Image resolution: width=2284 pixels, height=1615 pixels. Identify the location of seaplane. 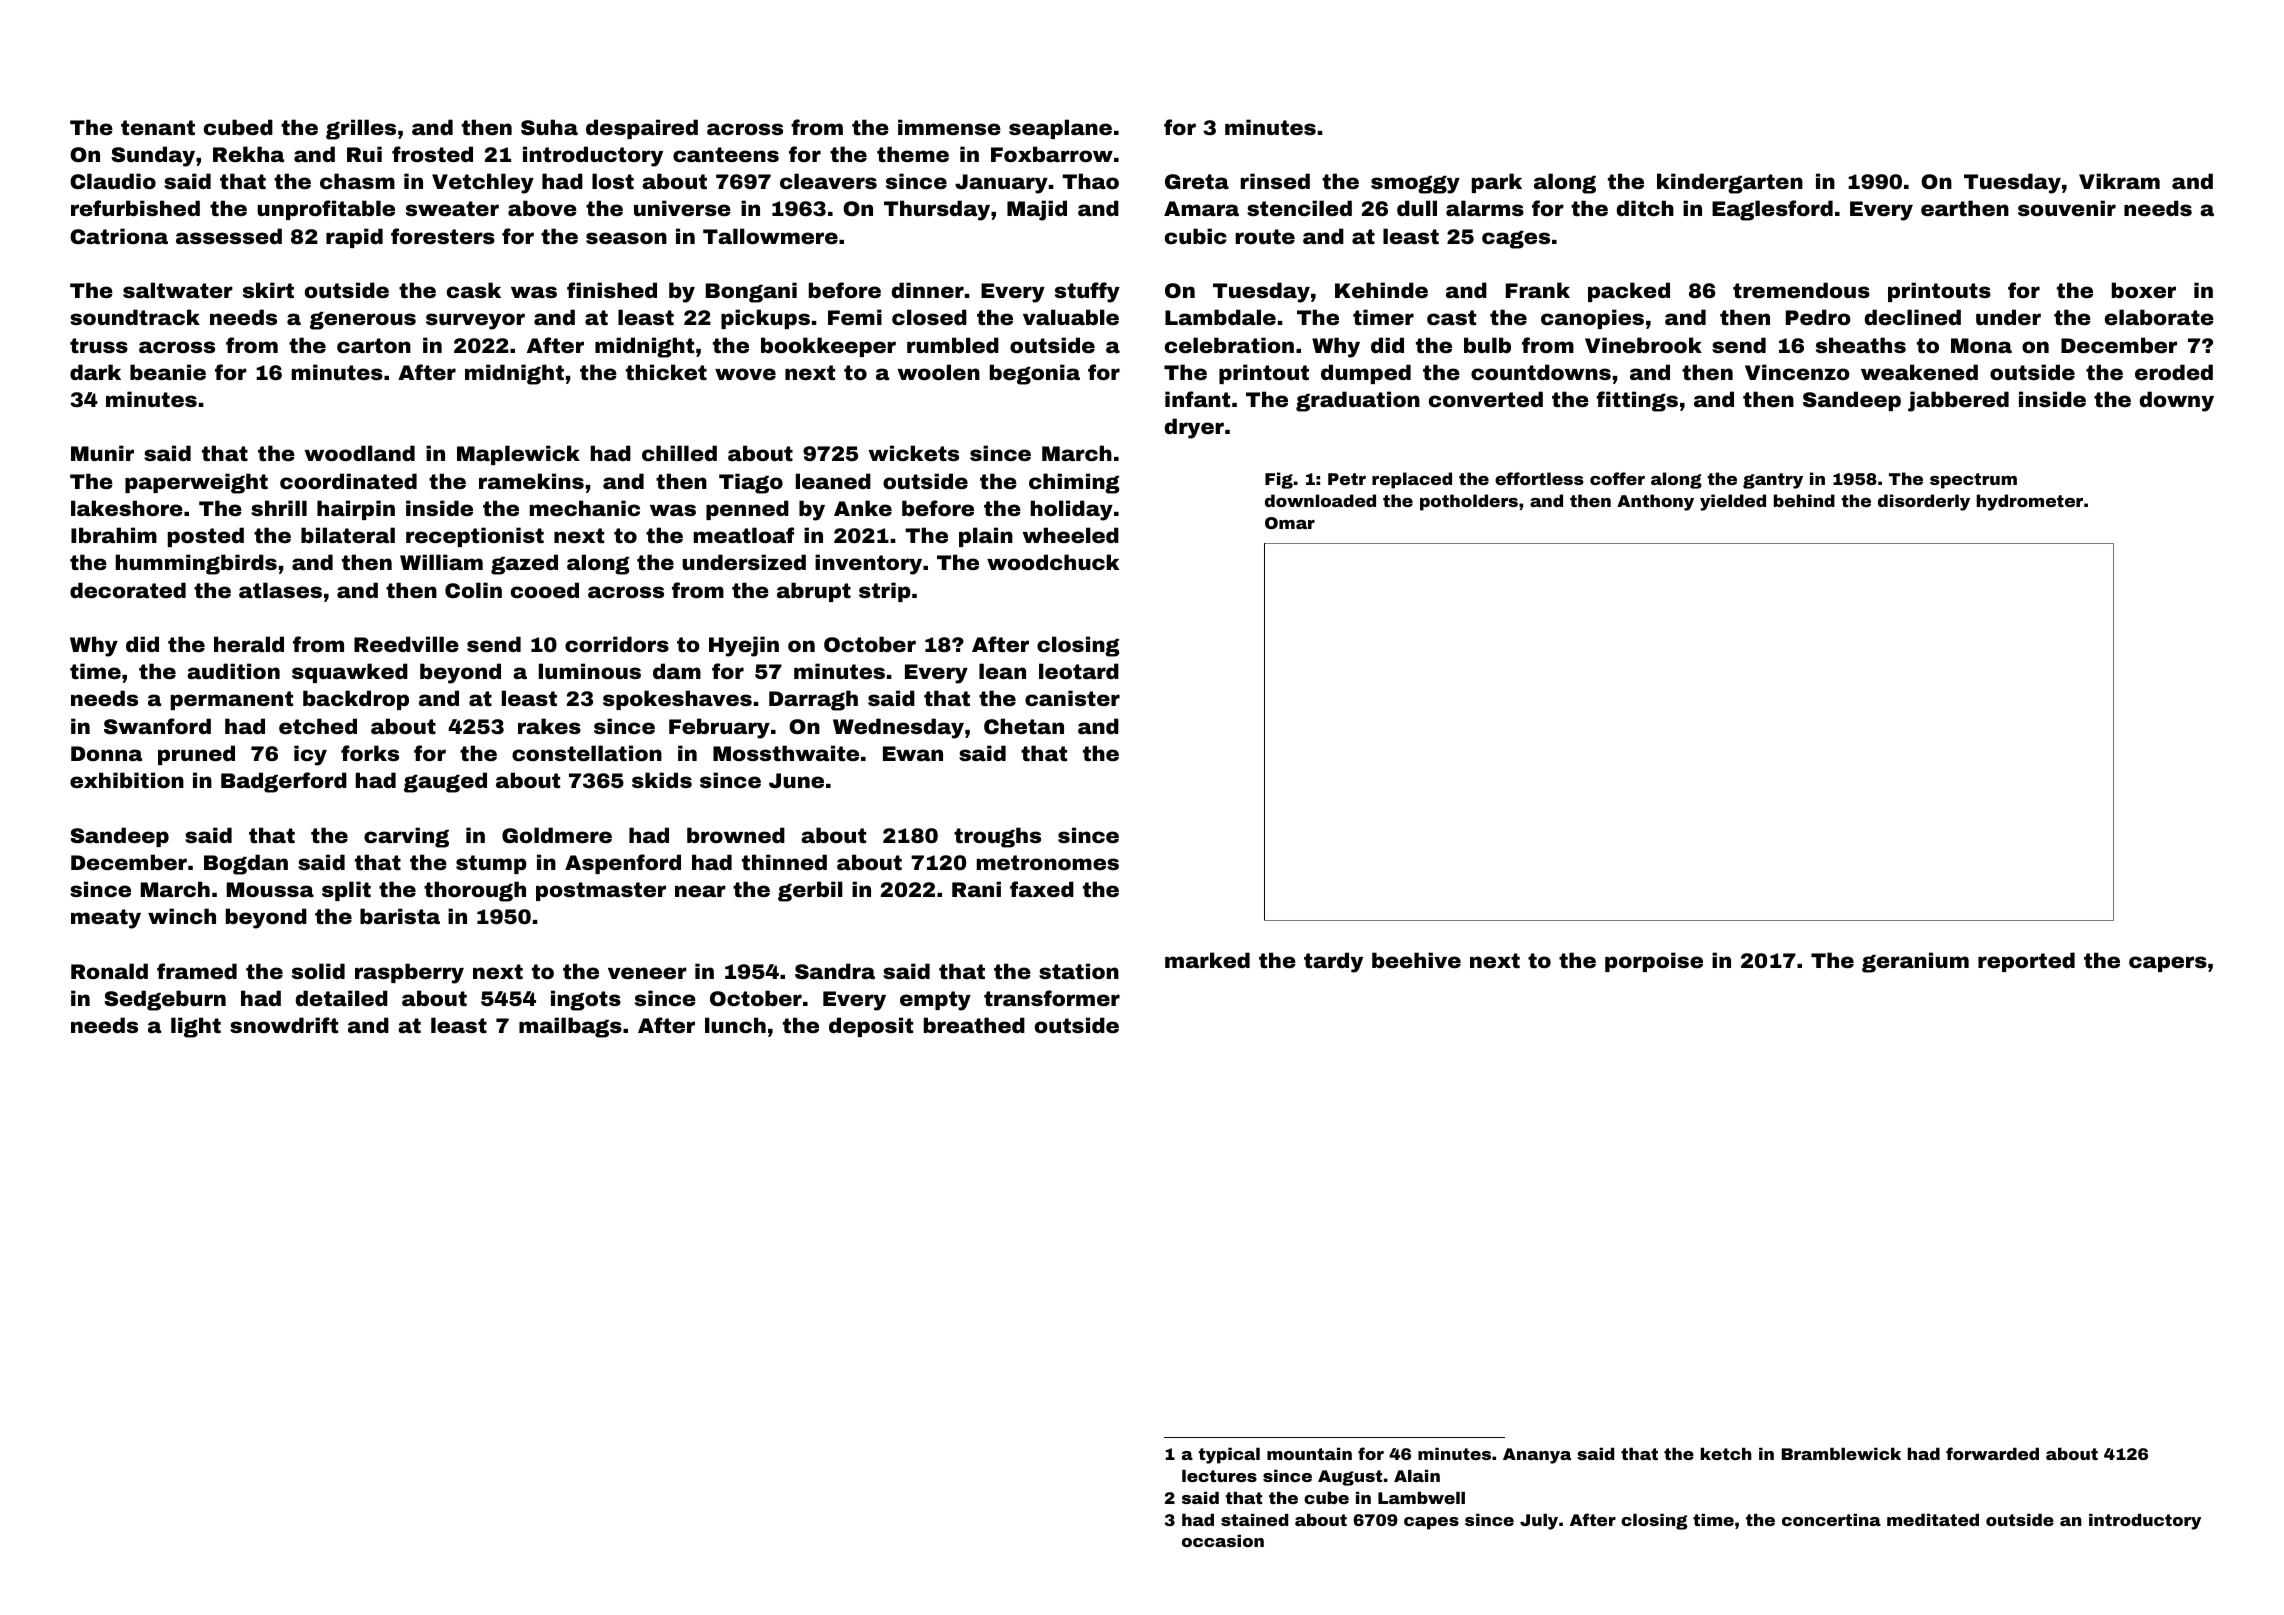
(1060, 129).
